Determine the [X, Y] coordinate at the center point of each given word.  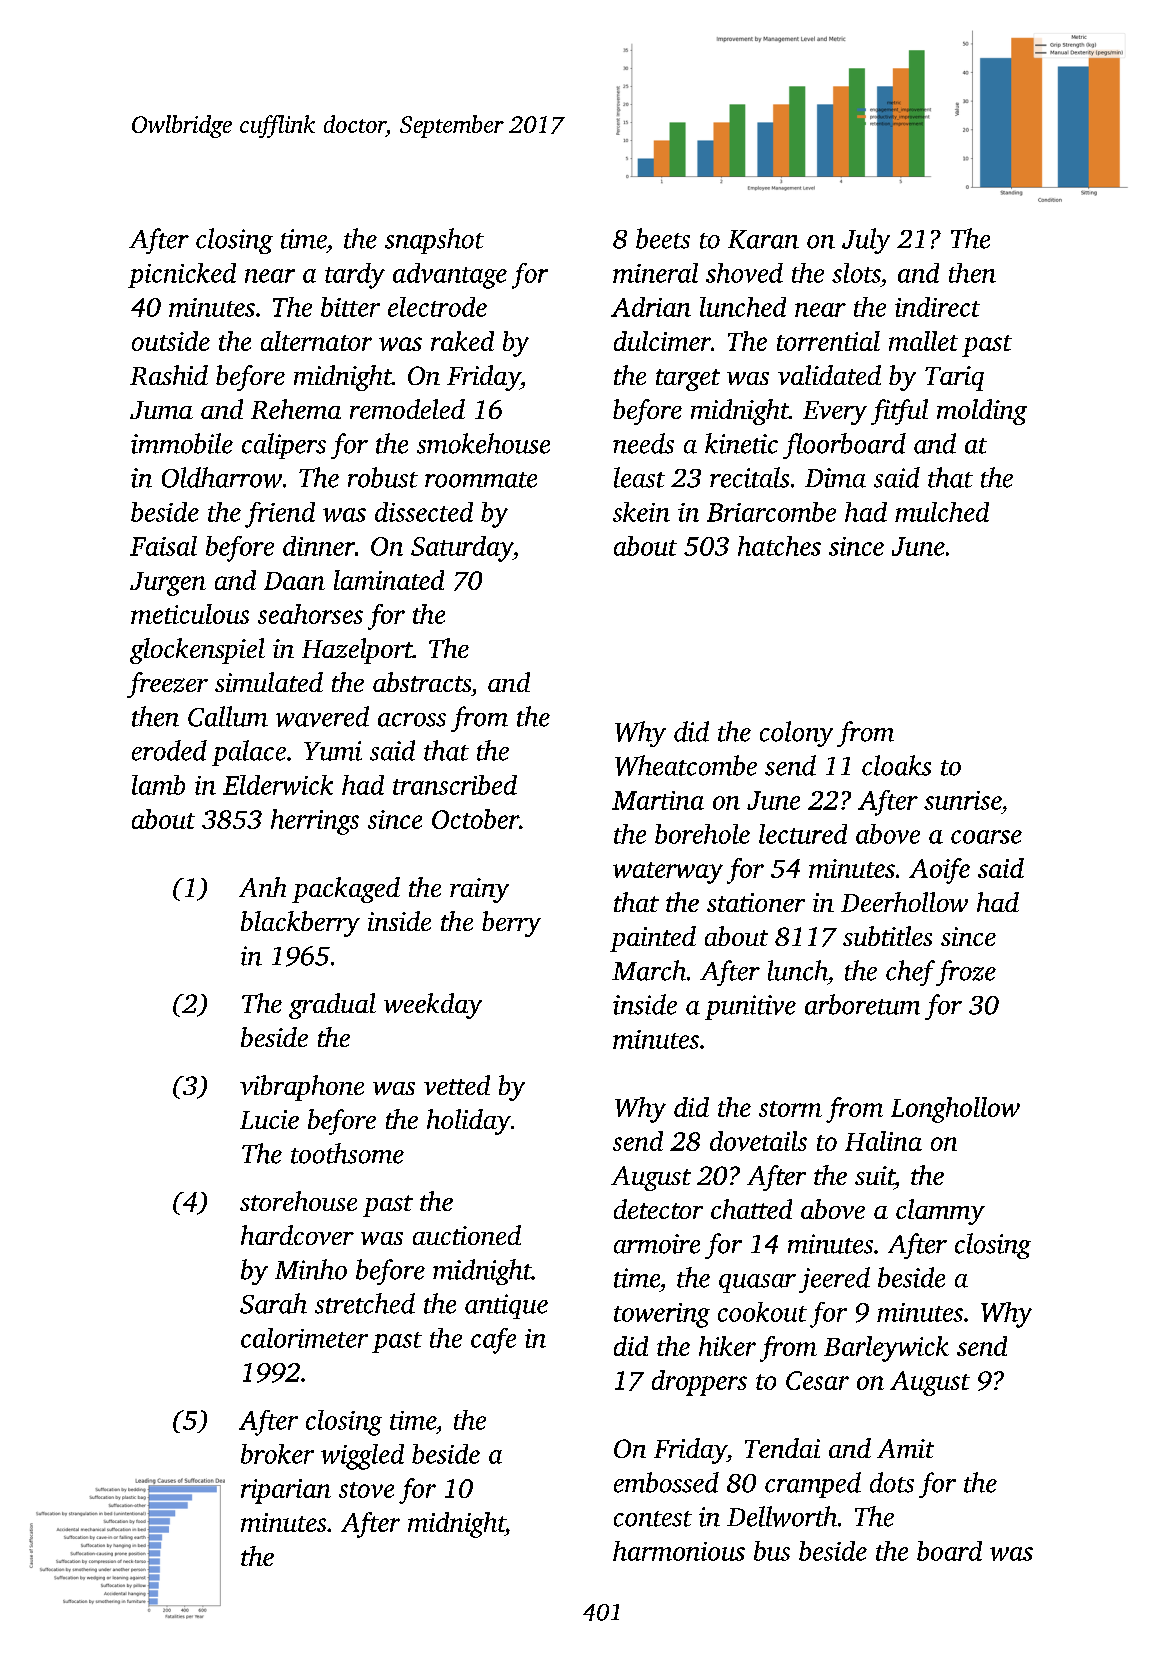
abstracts [422, 682]
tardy [355, 276]
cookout [762, 1312]
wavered [322, 716]
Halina [883, 1141]
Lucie [269, 1119]
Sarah [273, 1303]
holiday [469, 1122]
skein [641, 512]
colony [796, 734]
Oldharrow [222, 477]
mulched [942, 512]
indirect [937, 307]
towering [662, 1315]
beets [663, 238]
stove [366, 1490]
